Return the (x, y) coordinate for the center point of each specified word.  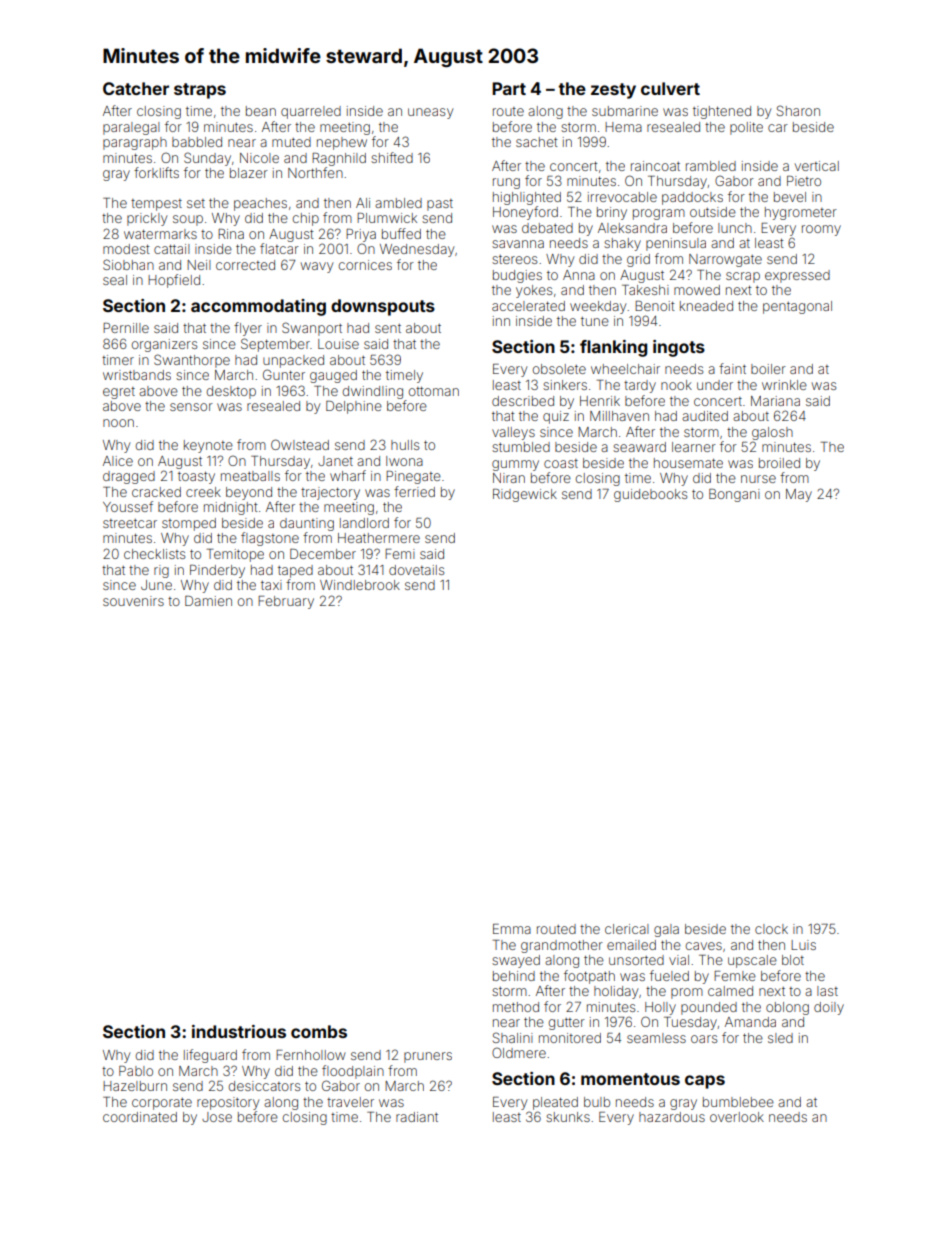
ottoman (434, 391)
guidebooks (650, 495)
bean (261, 111)
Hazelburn (135, 1086)
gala (666, 930)
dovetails (416, 570)
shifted (392, 157)
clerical (627, 929)
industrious (239, 1031)
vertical (817, 166)
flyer (248, 329)
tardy (640, 386)
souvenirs (133, 601)
